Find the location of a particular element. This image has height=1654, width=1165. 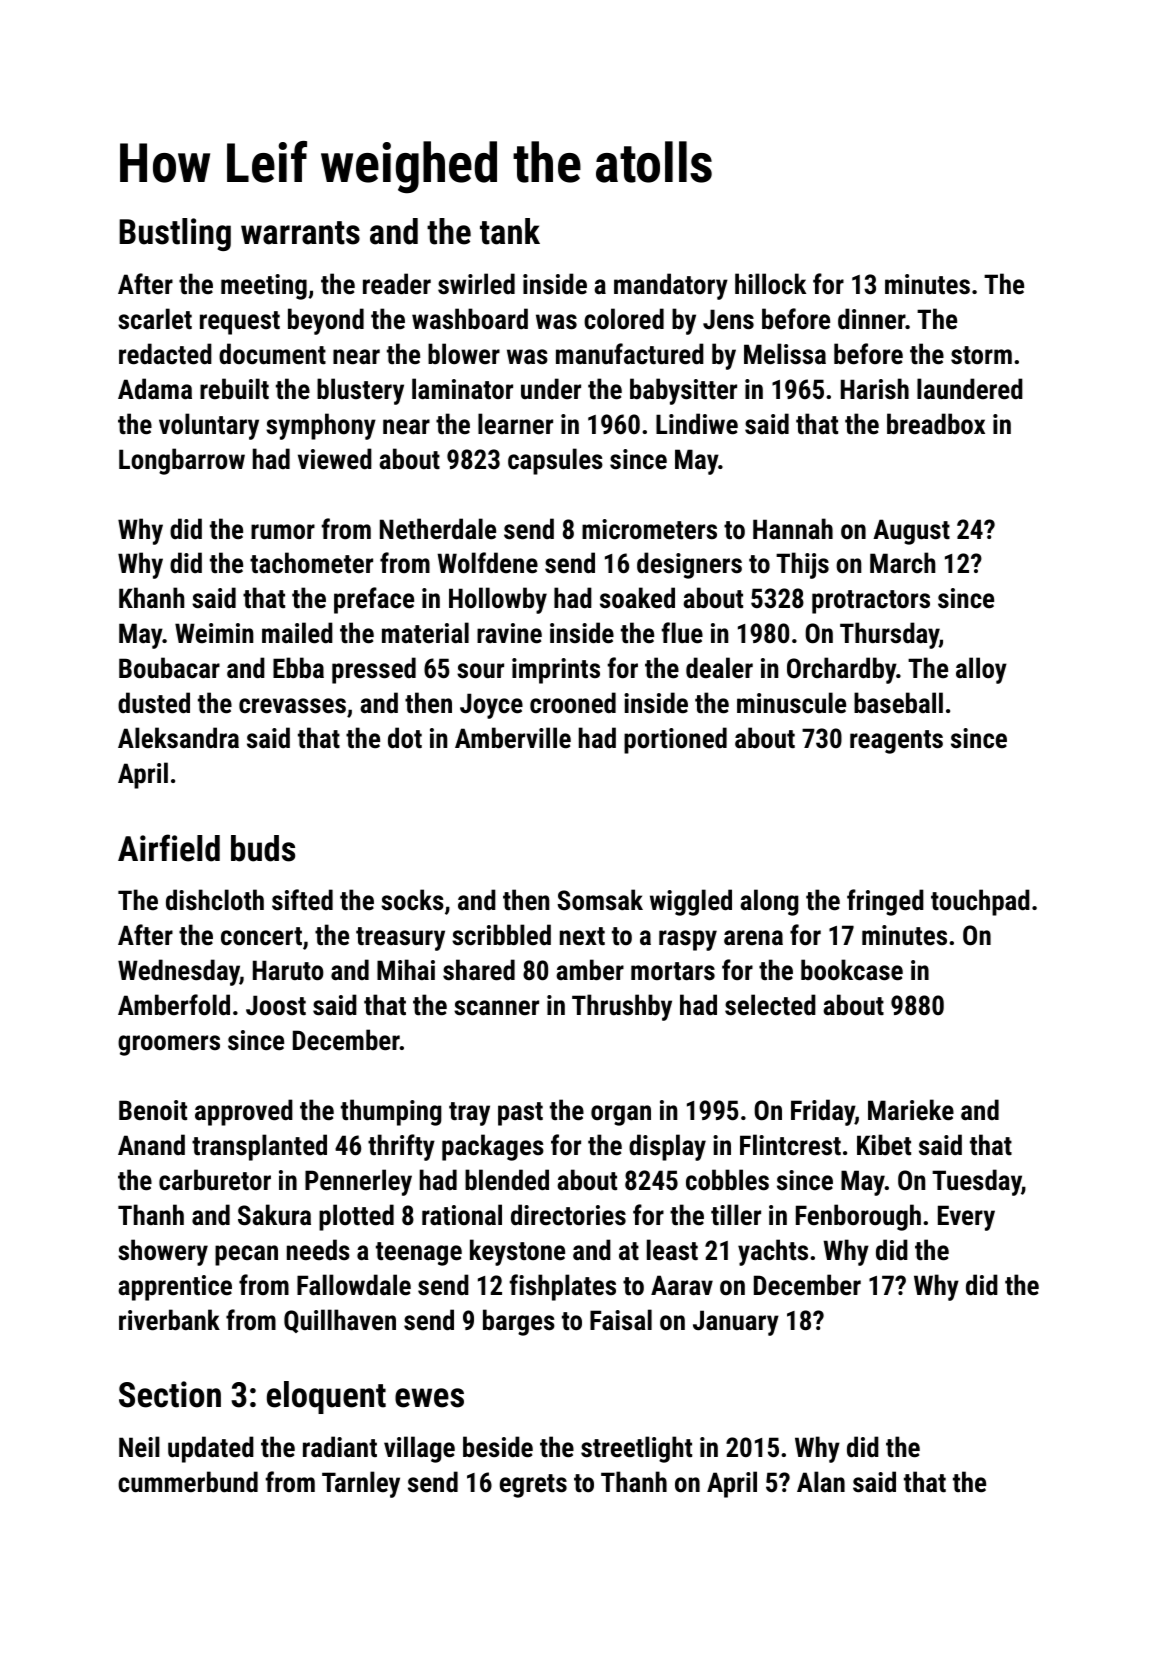

mortars is located at coordinates (673, 971).
